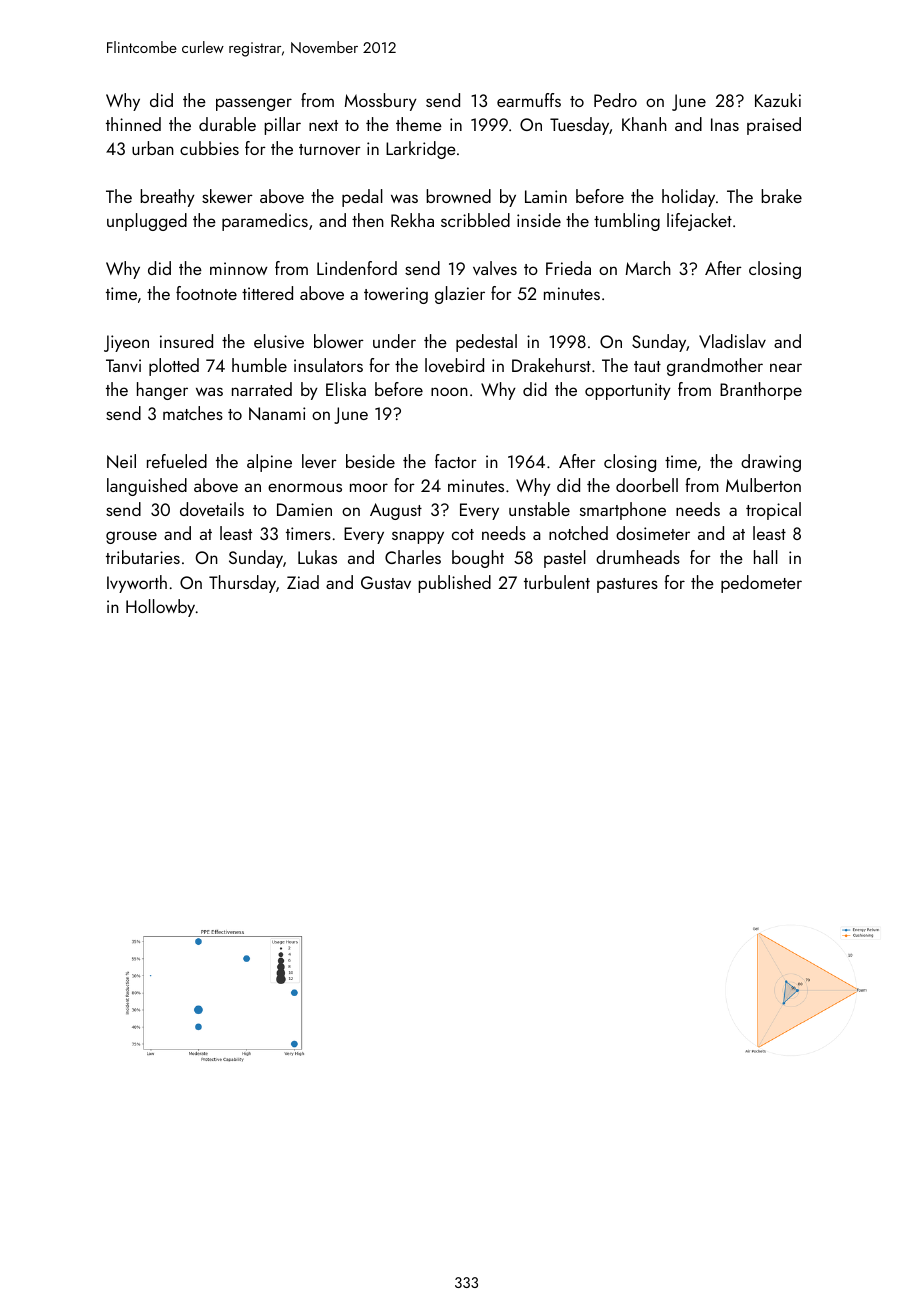 Image resolution: width=908 pixels, height=1316 pixels. What do you see at coordinates (160, 608) in the document?
I see `Hollowby` at bounding box center [160, 608].
